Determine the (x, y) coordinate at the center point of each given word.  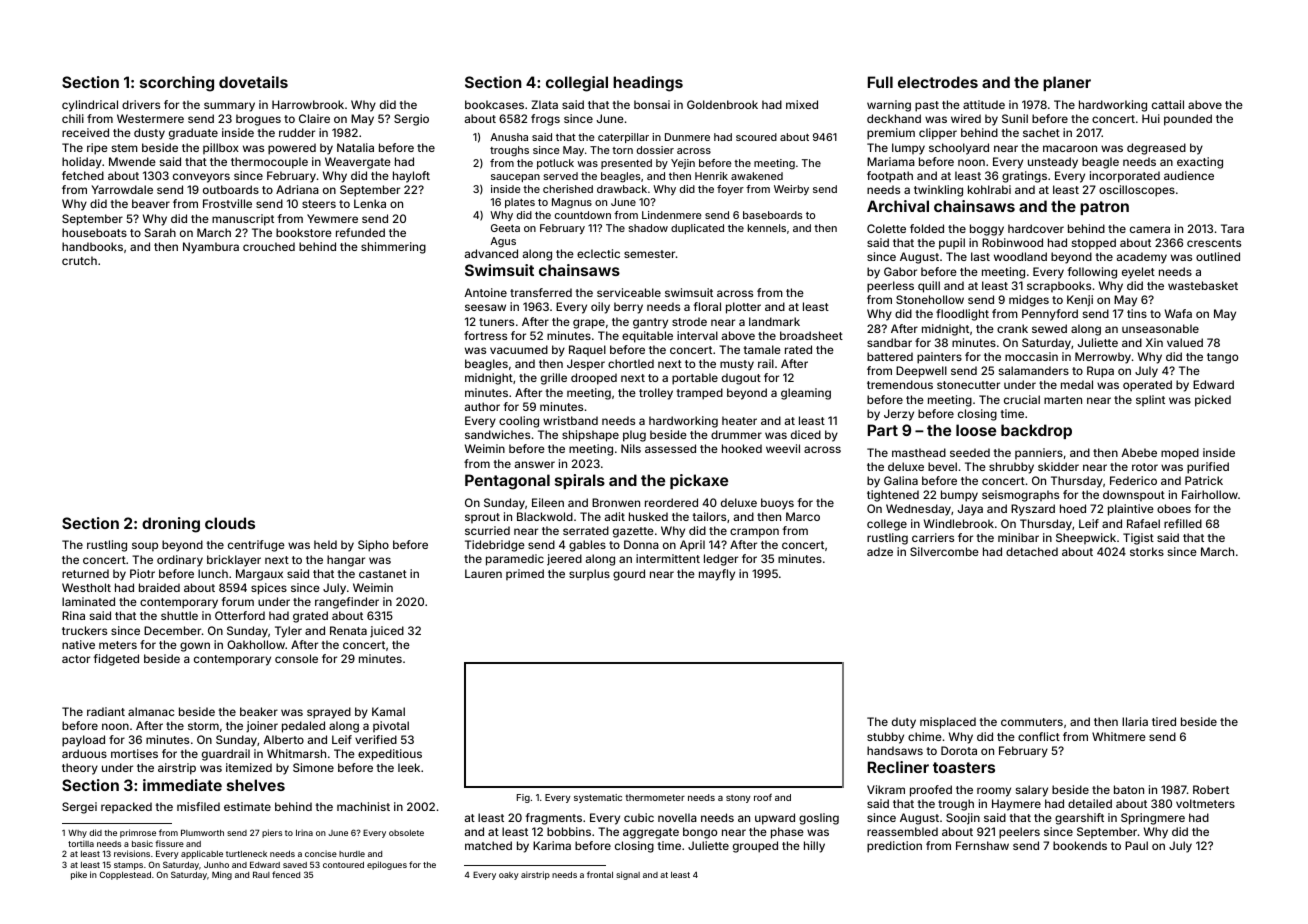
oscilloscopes (1137, 191)
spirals (580, 481)
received (85, 132)
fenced (286, 874)
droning (171, 525)
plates (520, 203)
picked (1213, 401)
